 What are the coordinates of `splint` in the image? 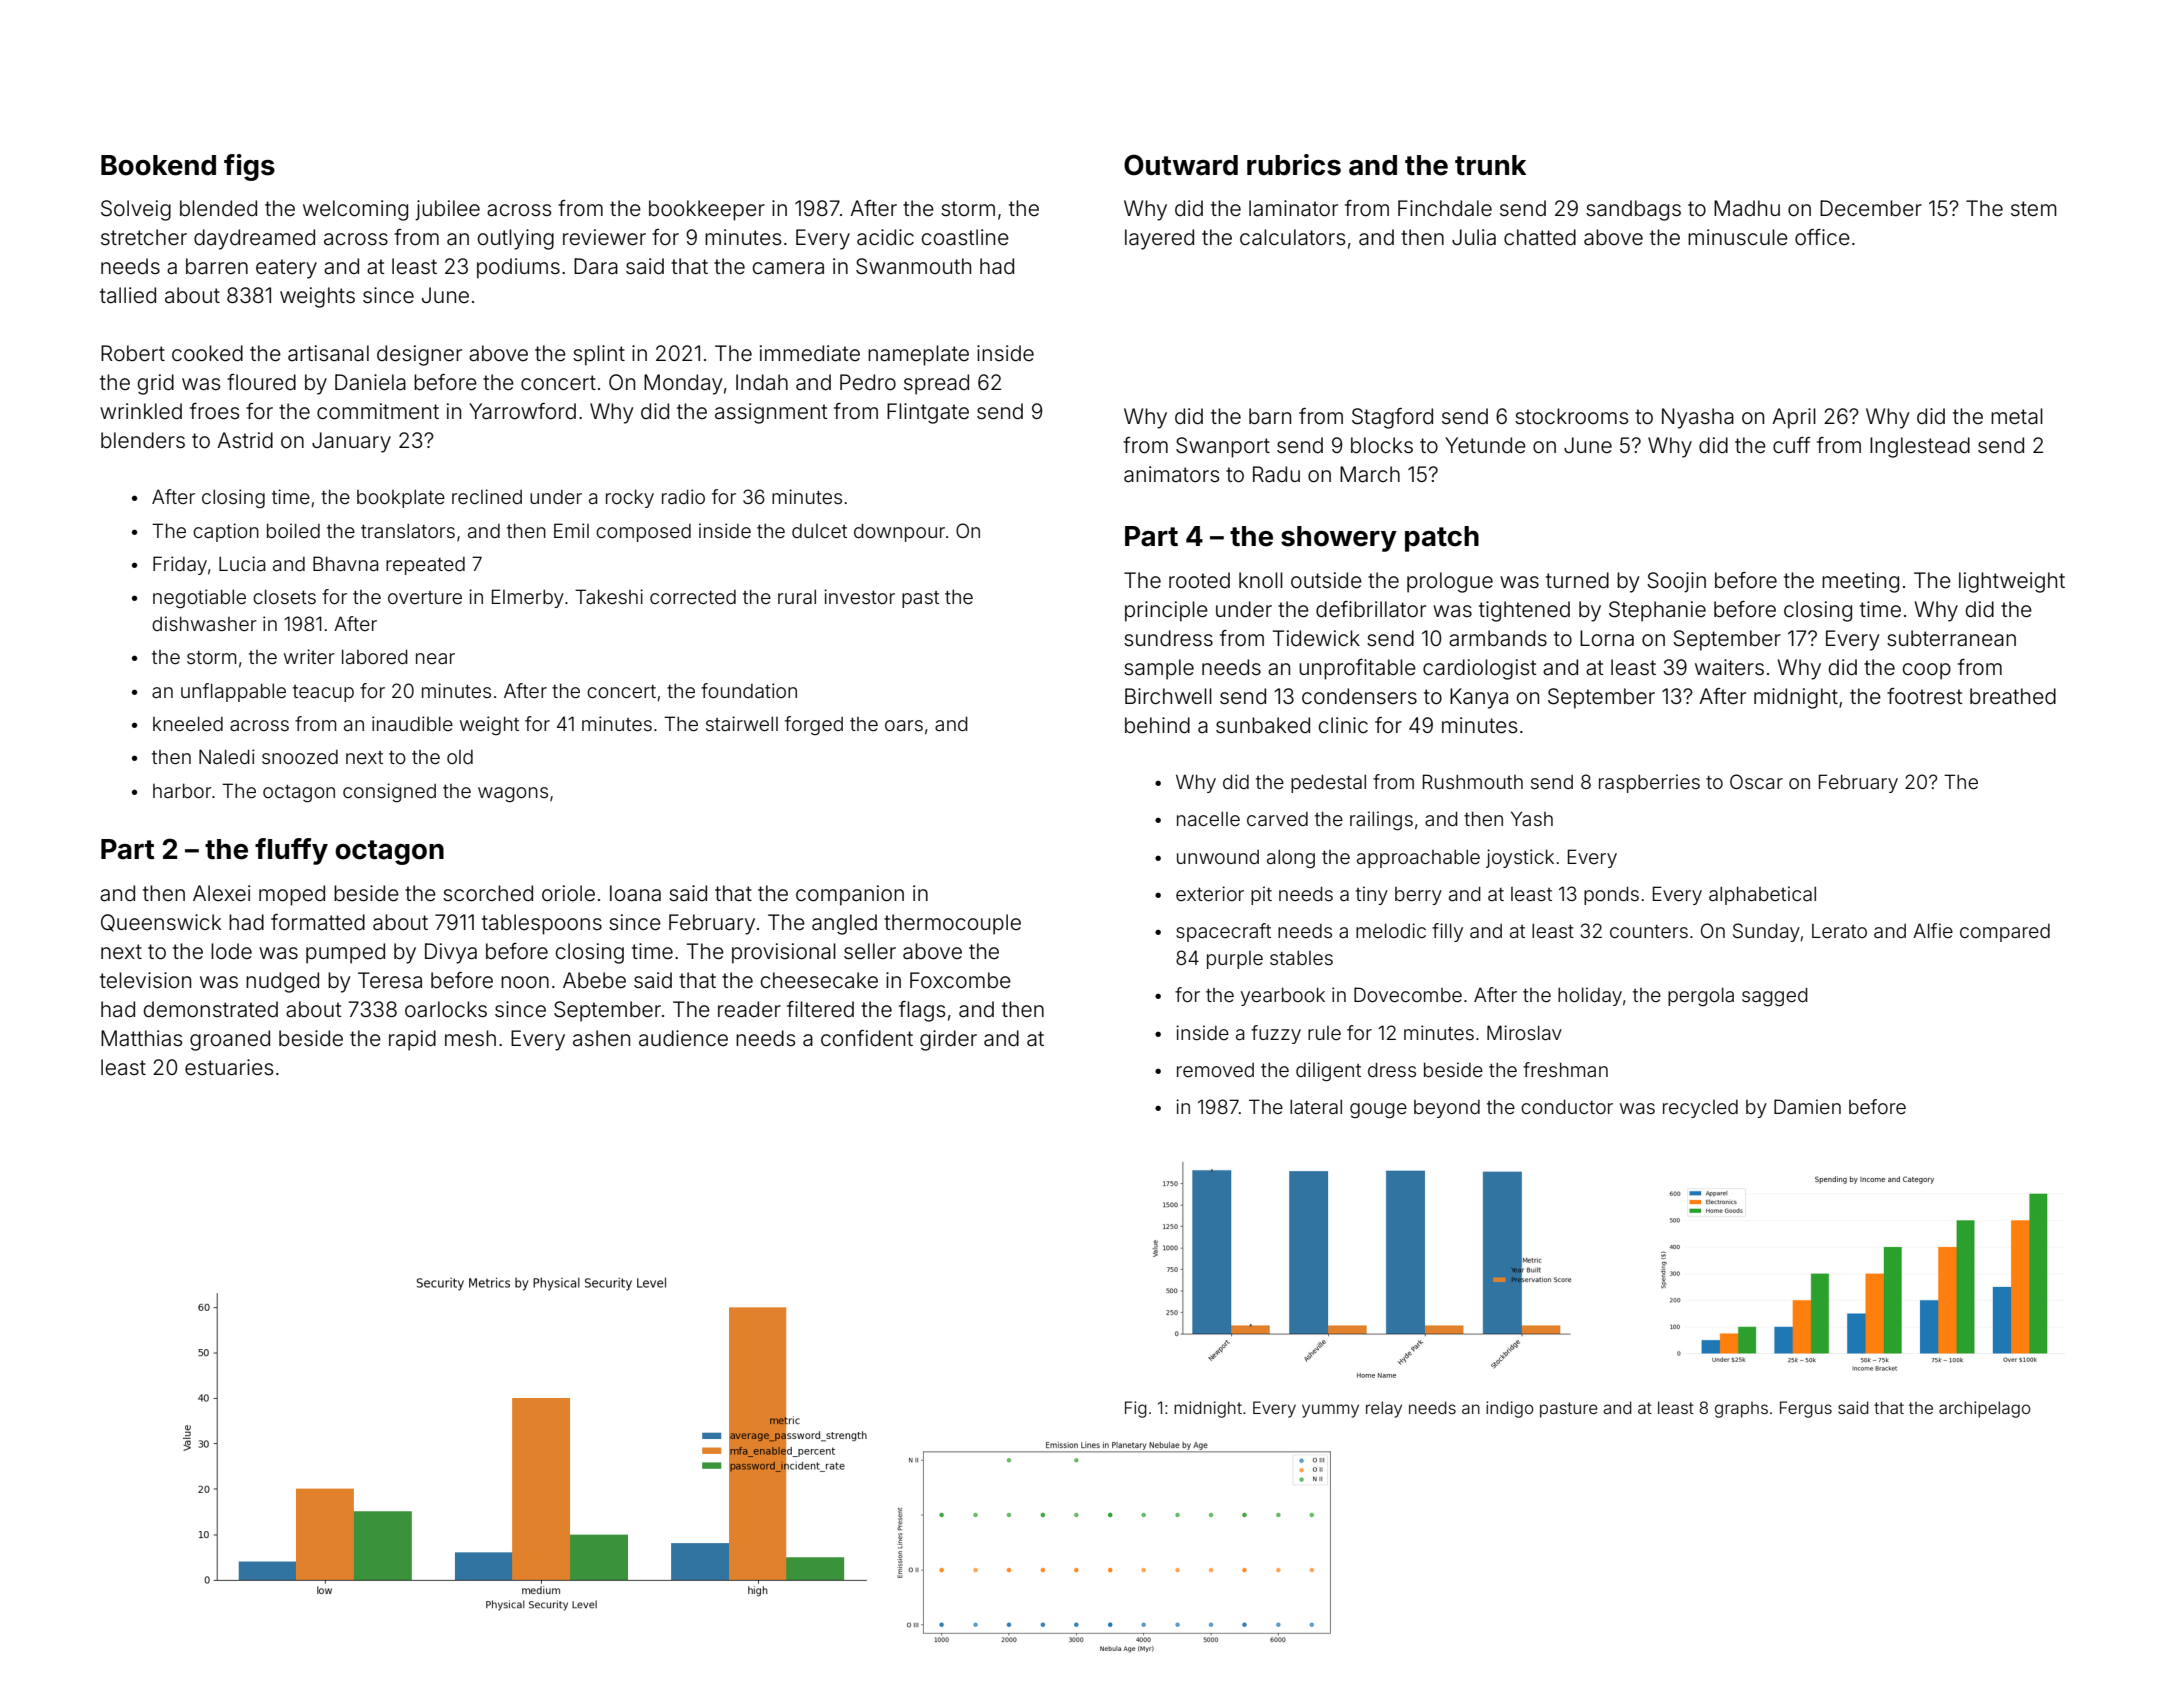 It's located at (599, 355).
